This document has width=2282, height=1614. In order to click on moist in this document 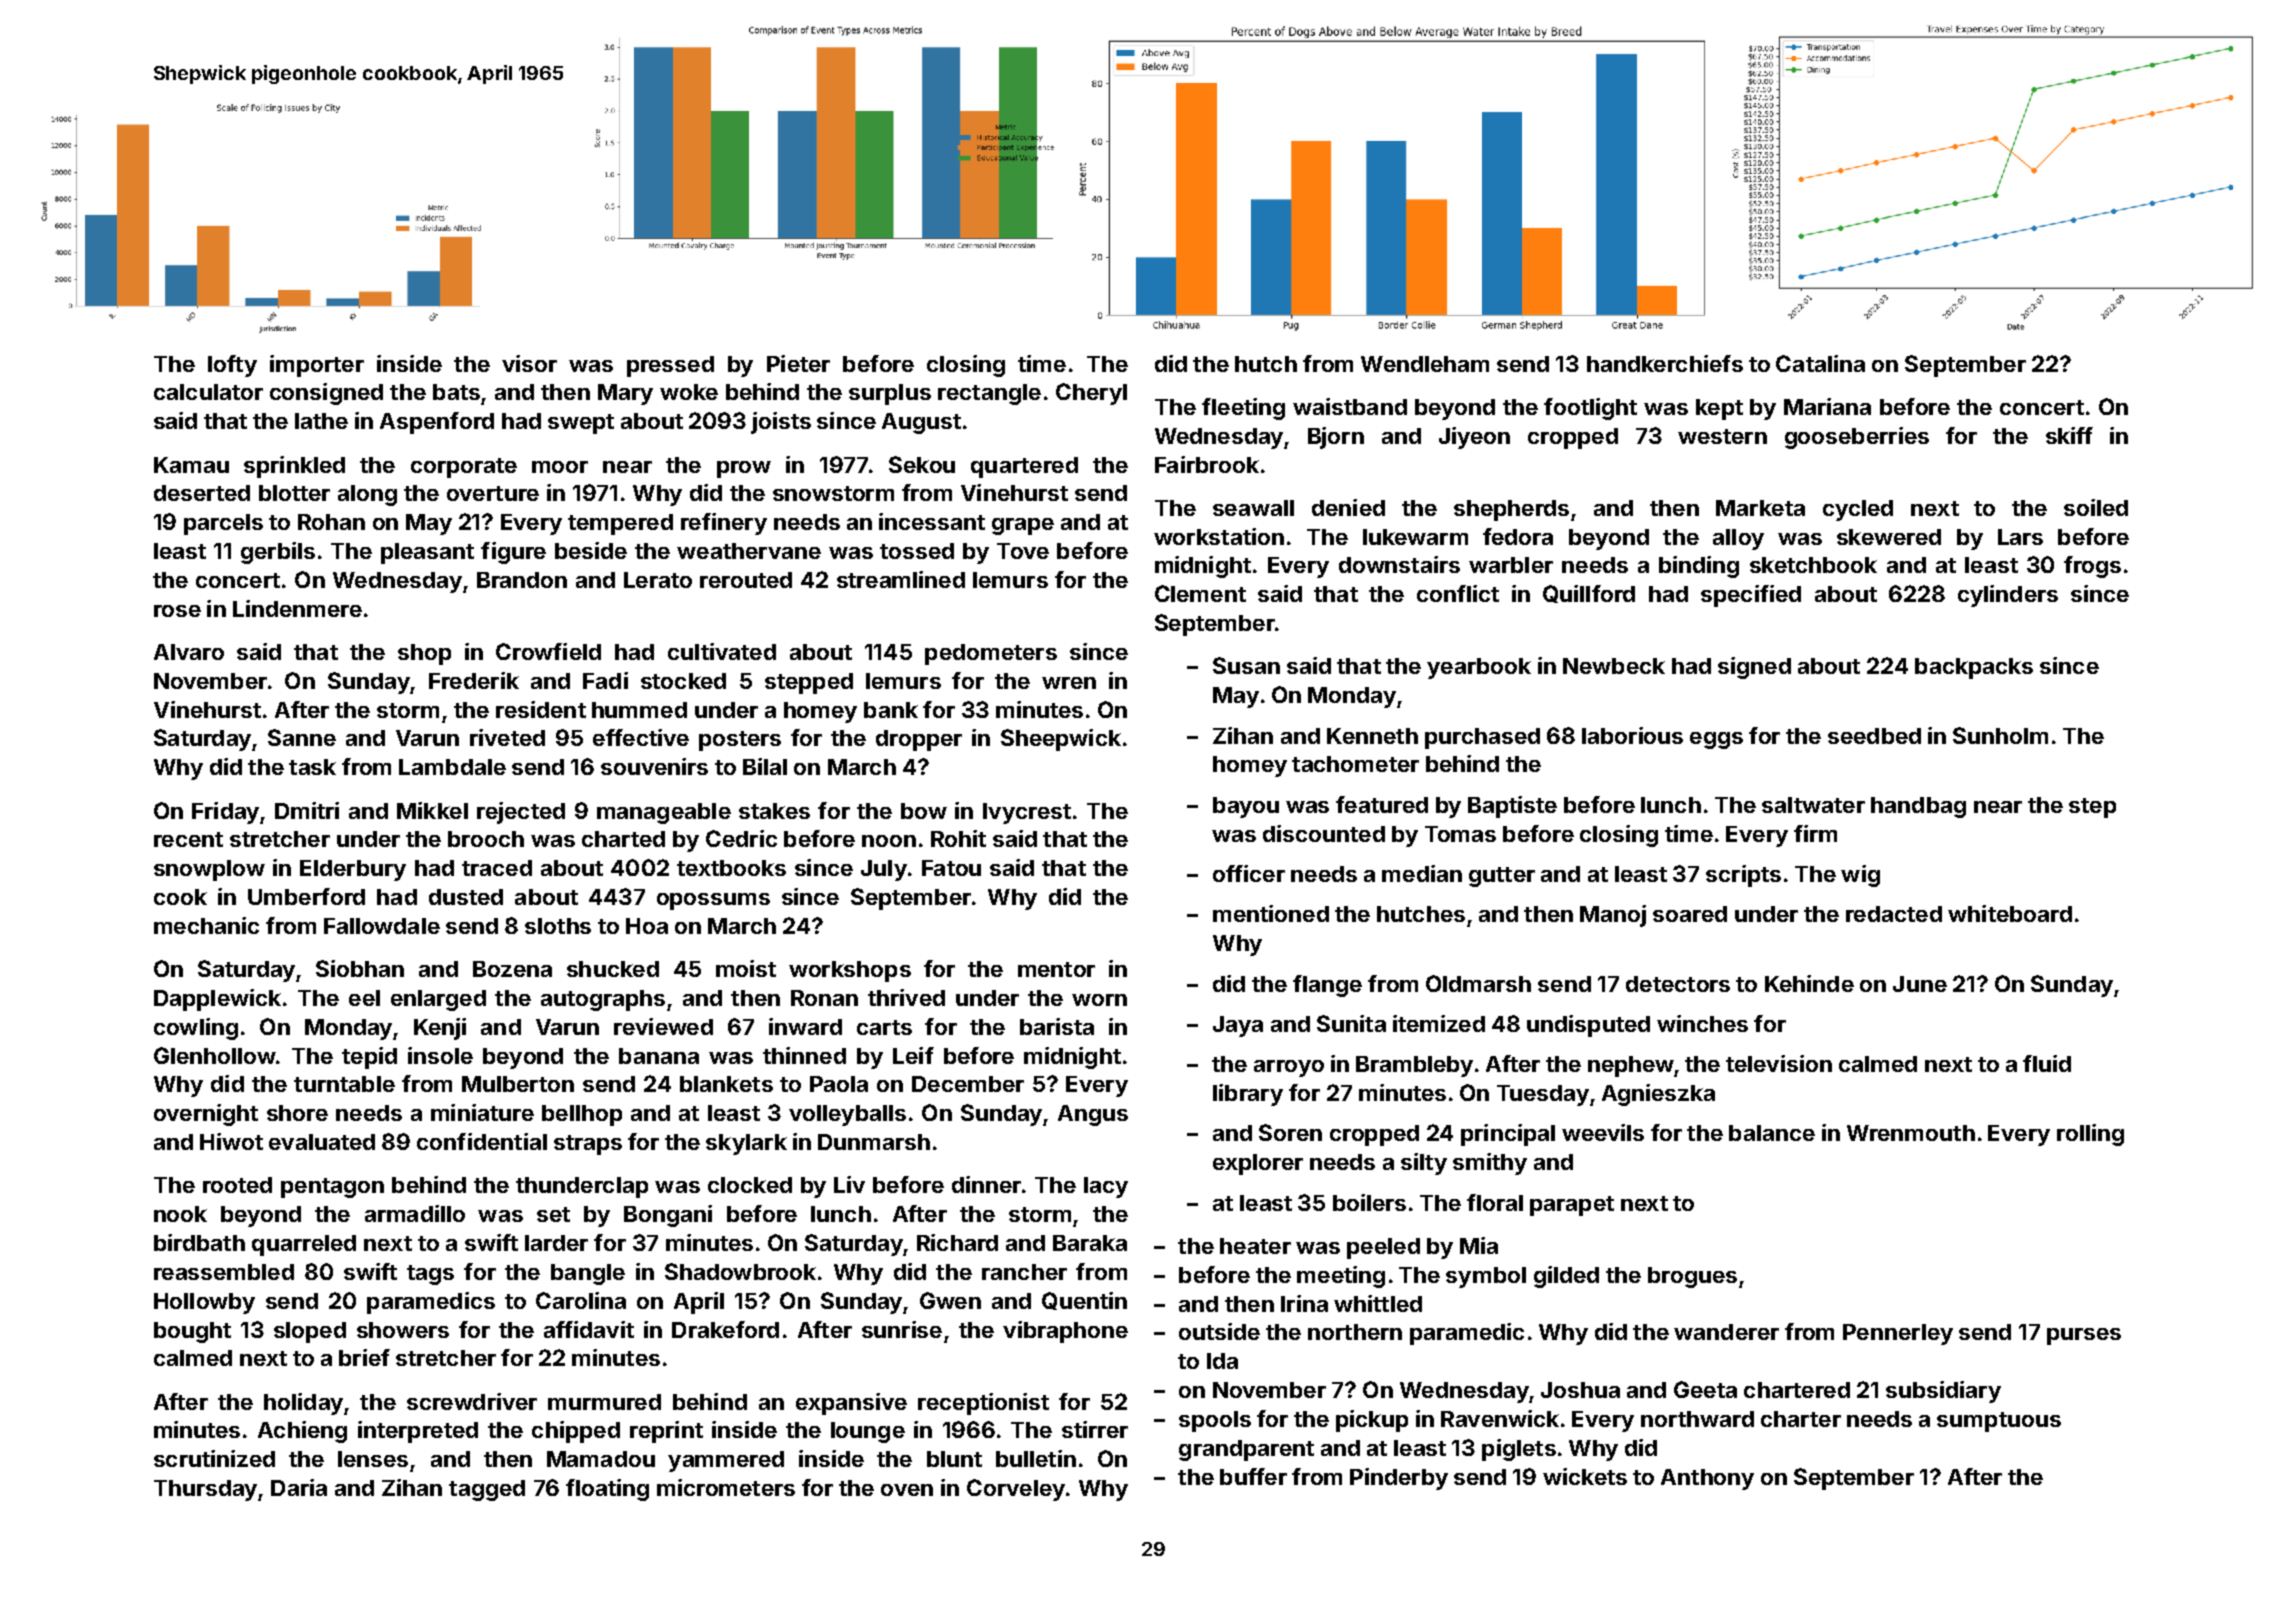, I will do `click(746, 968)`.
